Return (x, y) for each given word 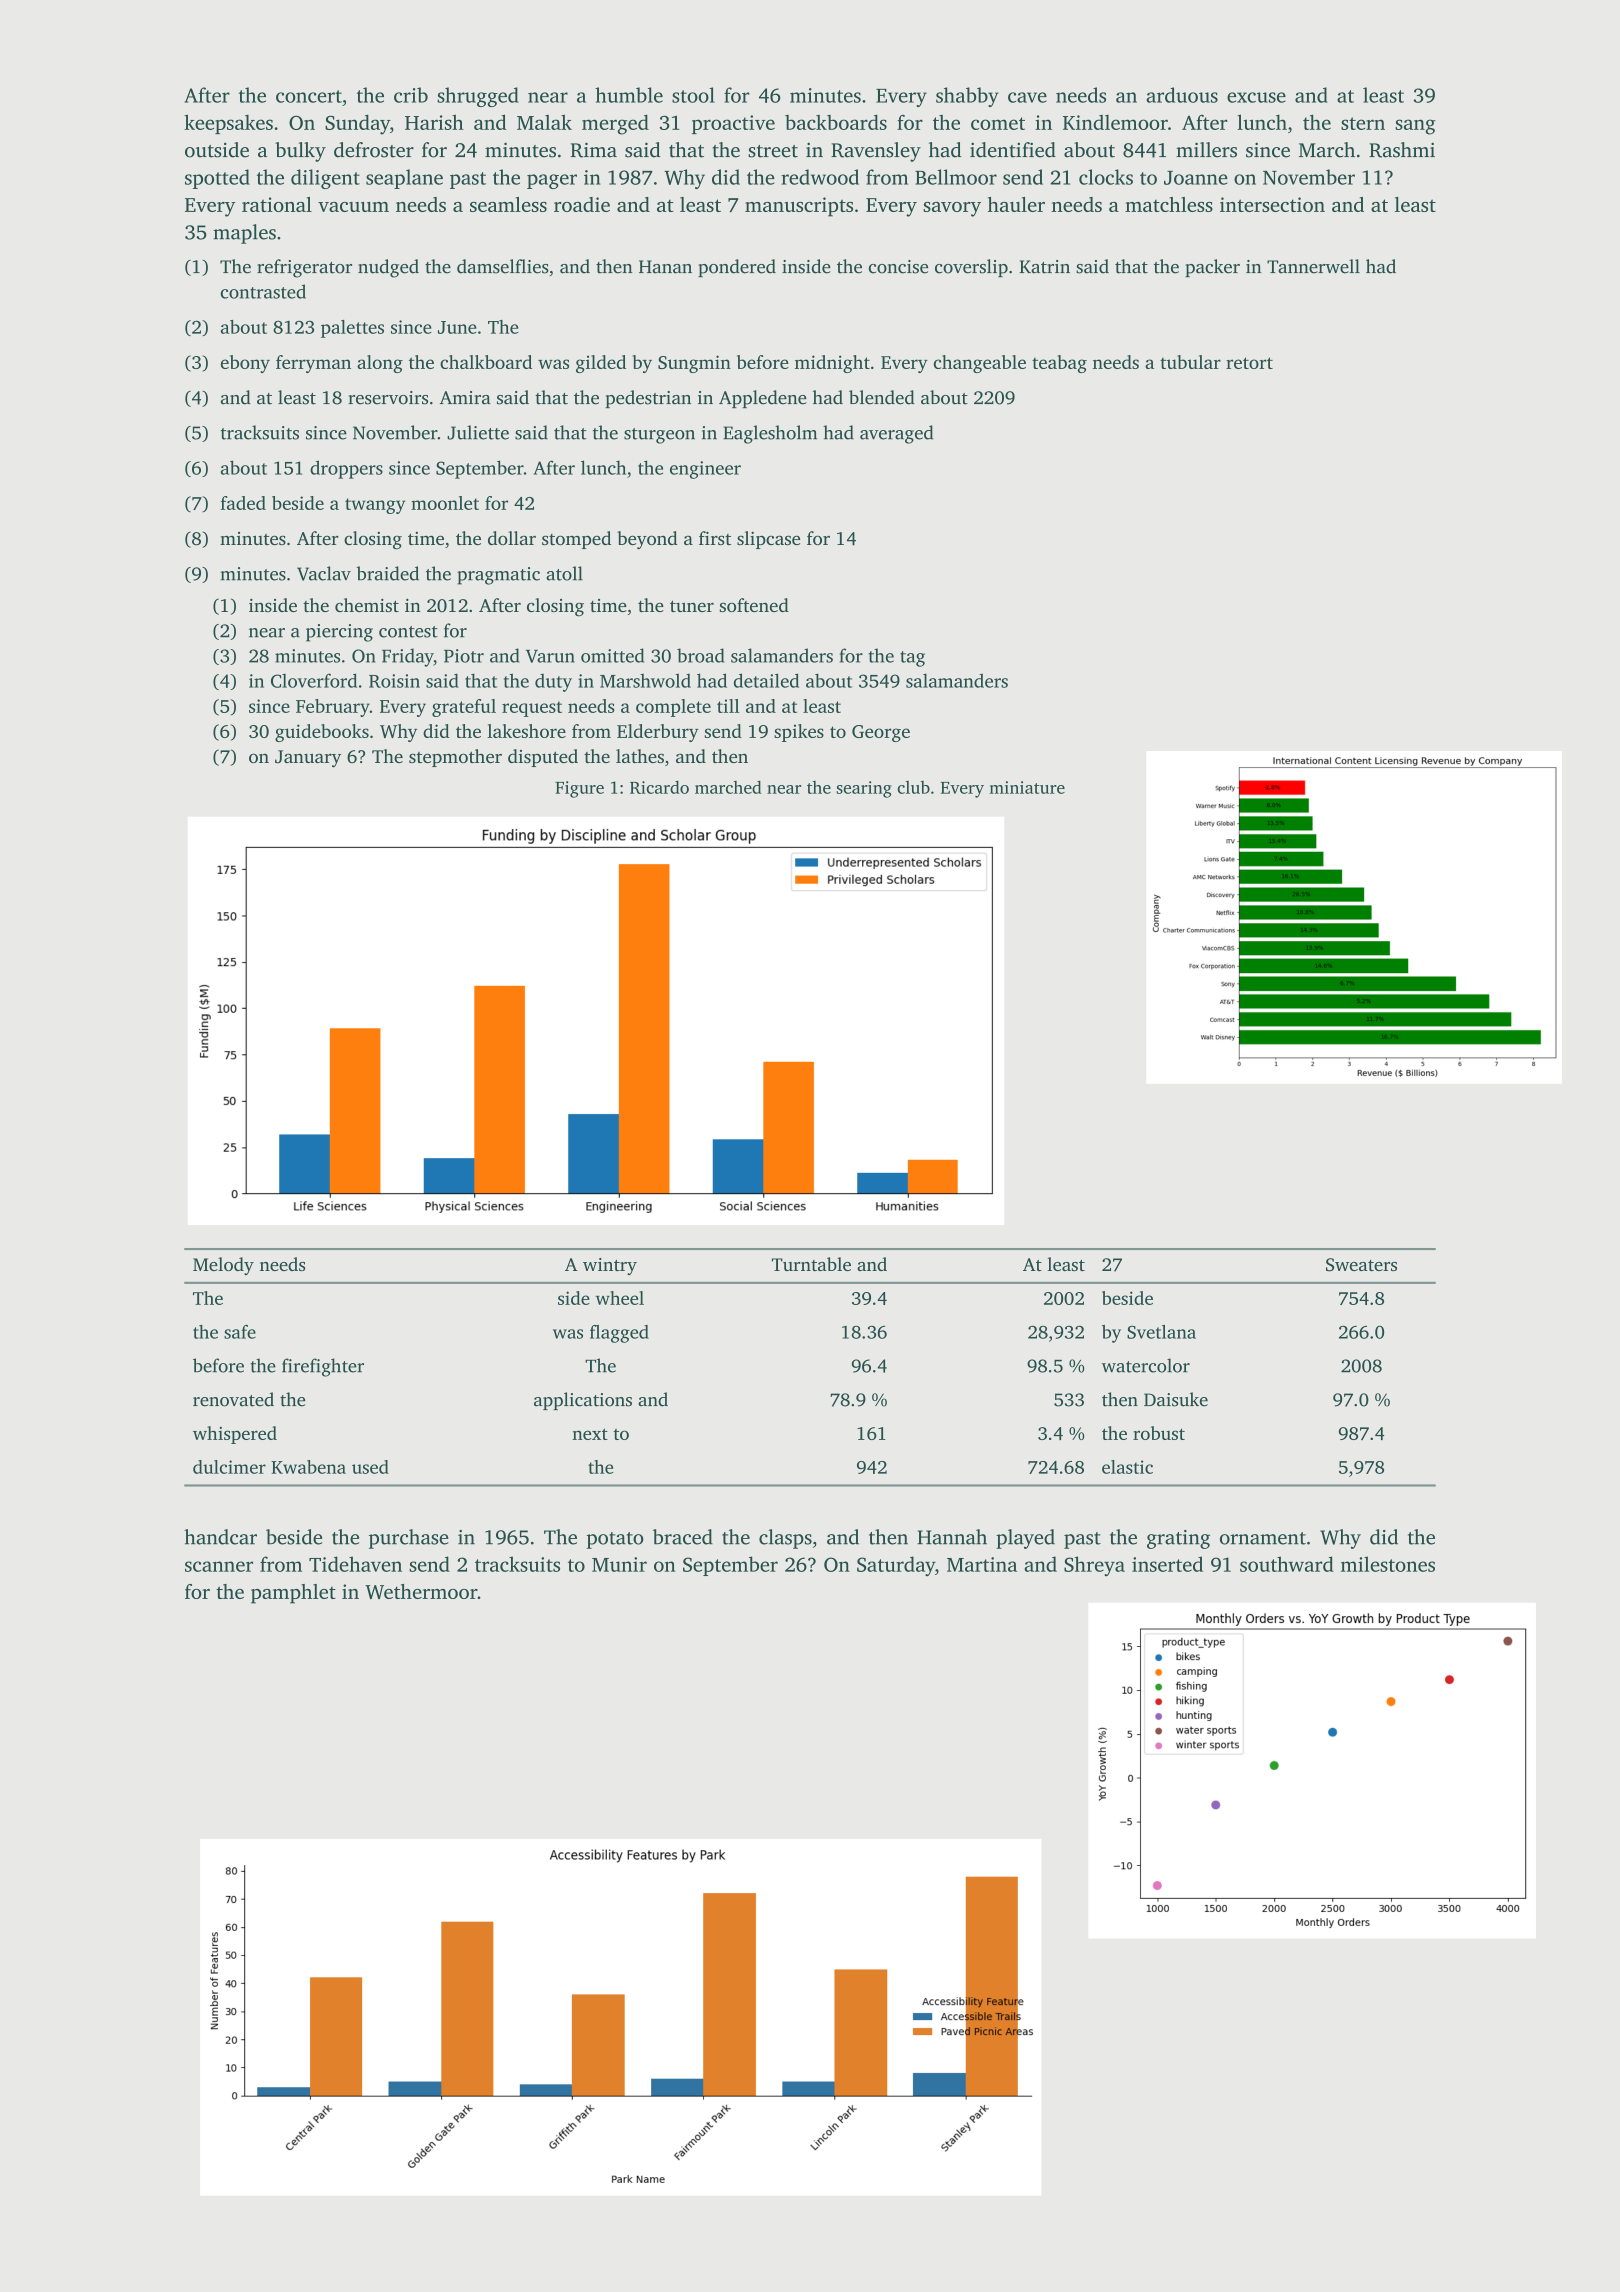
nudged (388, 268)
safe (240, 1332)
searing (864, 789)
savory (952, 209)
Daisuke (1176, 1399)
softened (754, 605)
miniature (1027, 787)
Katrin (1044, 267)
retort (1249, 363)
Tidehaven (355, 1564)
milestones (1388, 1564)
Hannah (952, 1537)
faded (243, 503)
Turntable (811, 1264)
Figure (579, 789)
